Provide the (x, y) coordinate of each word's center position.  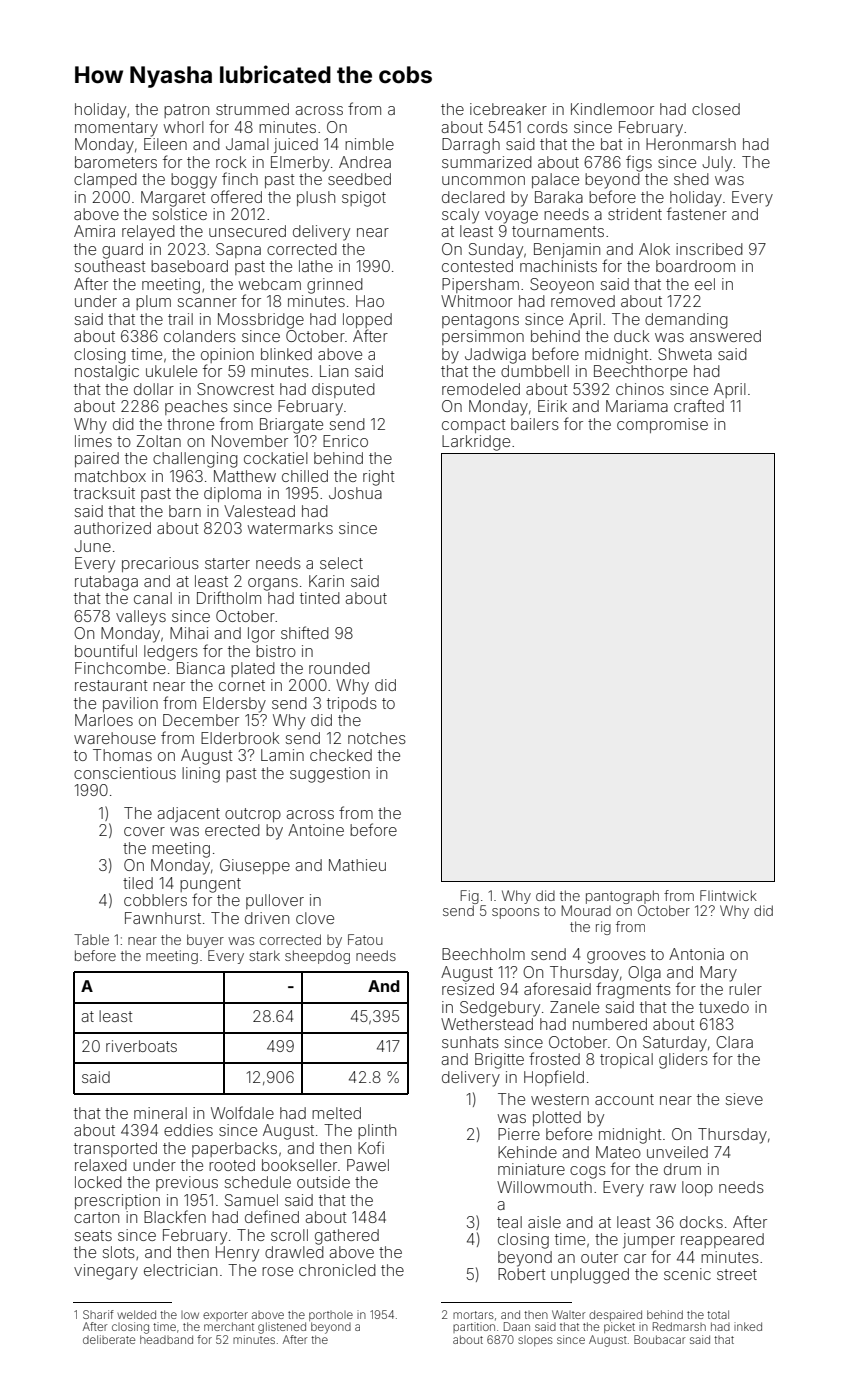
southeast (110, 266)
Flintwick (728, 895)
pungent (210, 885)
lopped (367, 320)
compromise (662, 425)
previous (187, 1183)
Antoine (316, 830)
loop (697, 1188)
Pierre (519, 1134)
